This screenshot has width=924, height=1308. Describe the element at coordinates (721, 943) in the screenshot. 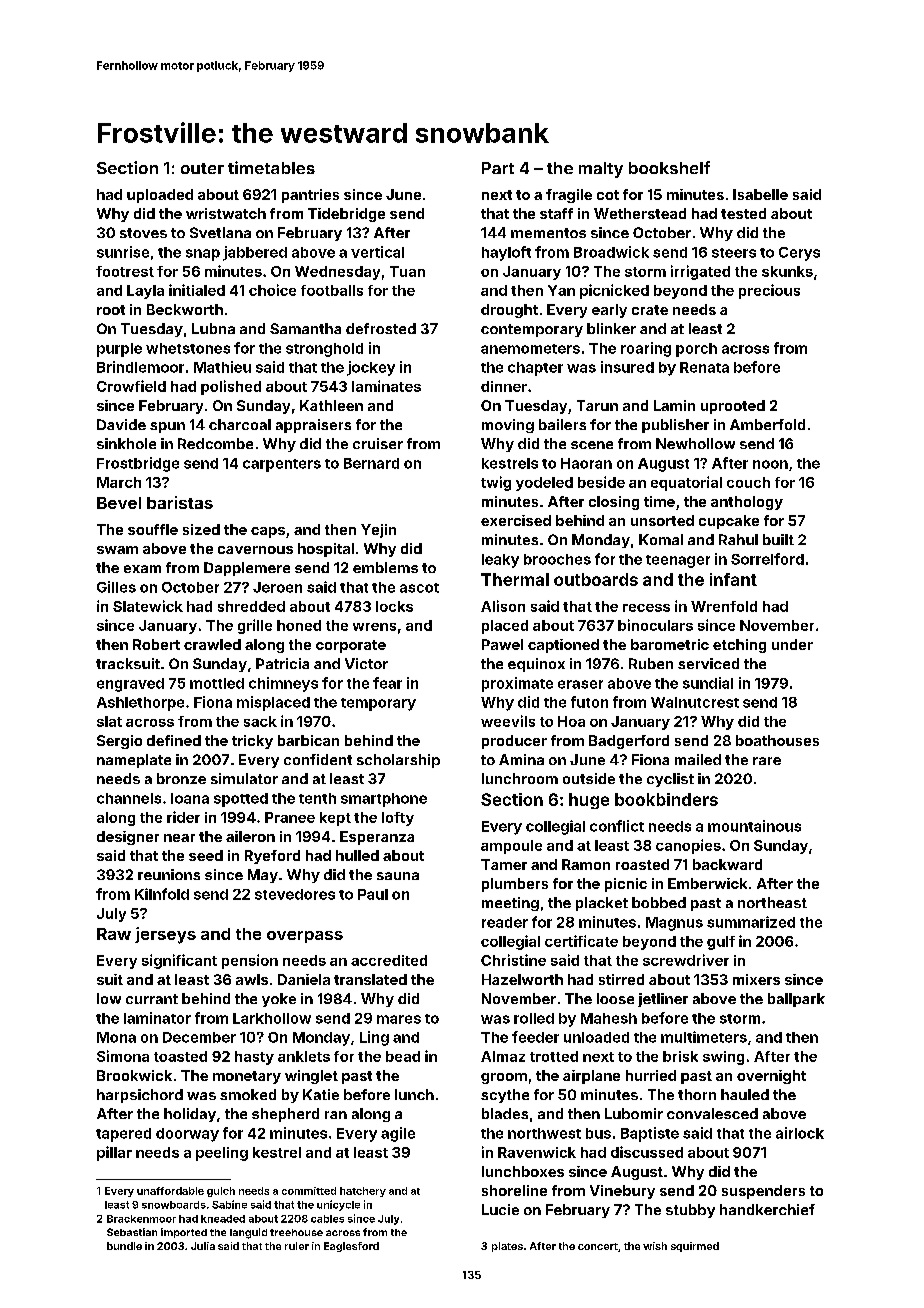

I see `gulf` at that location.
